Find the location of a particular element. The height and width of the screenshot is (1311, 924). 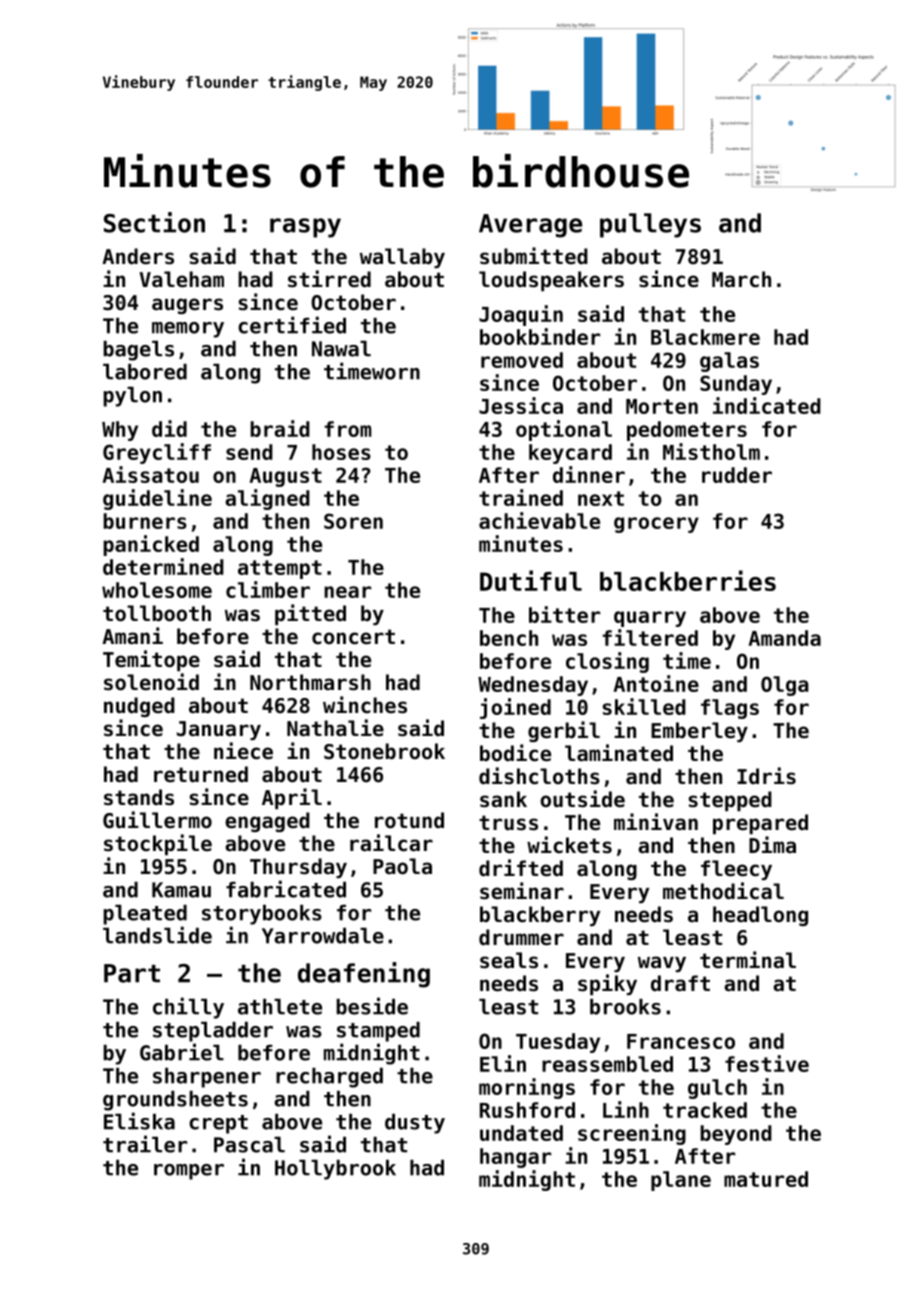

pulleys is located at coordinates (650, 225).
